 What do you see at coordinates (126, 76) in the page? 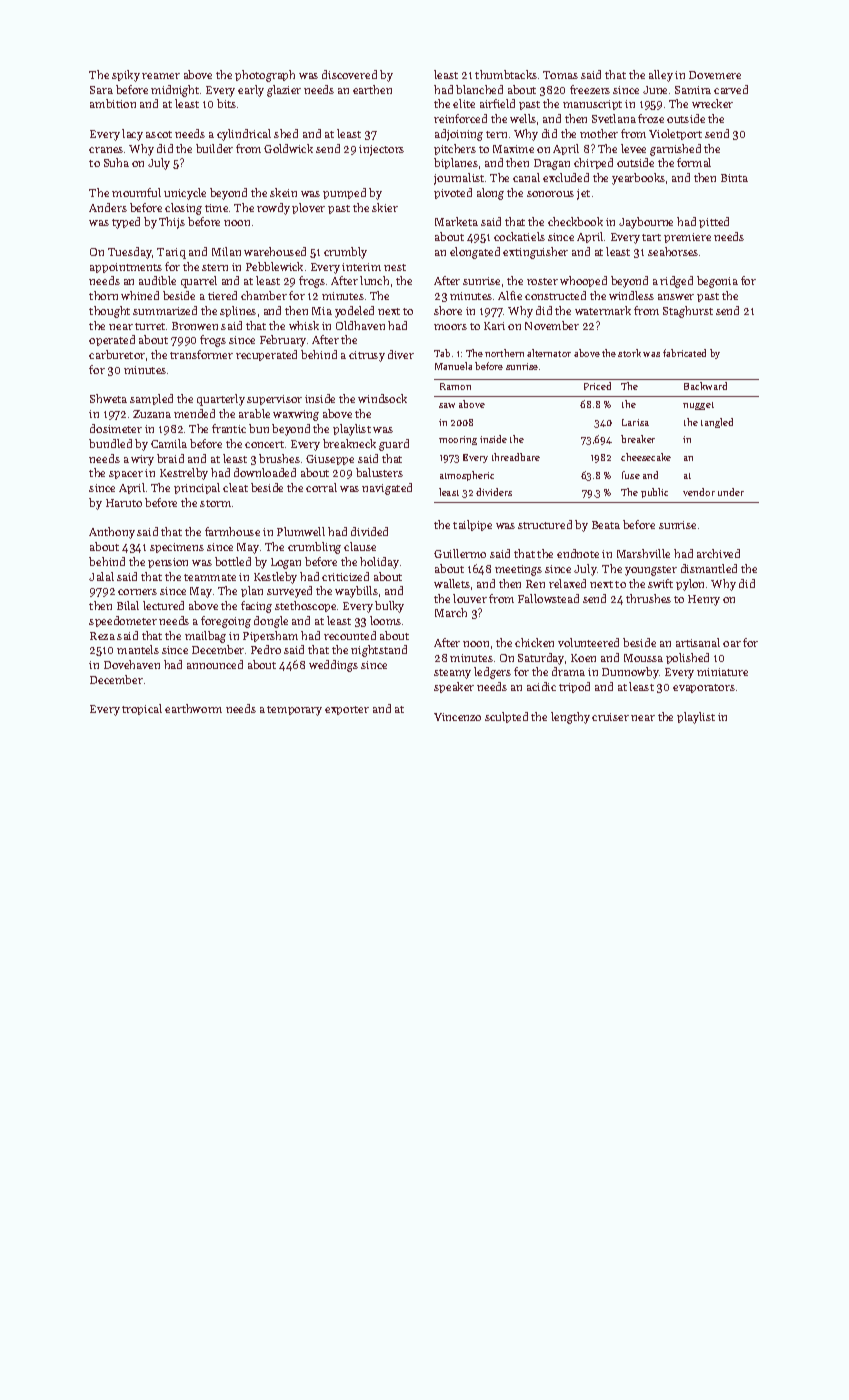
I see `spiky` at bounding box center [126, 76].
